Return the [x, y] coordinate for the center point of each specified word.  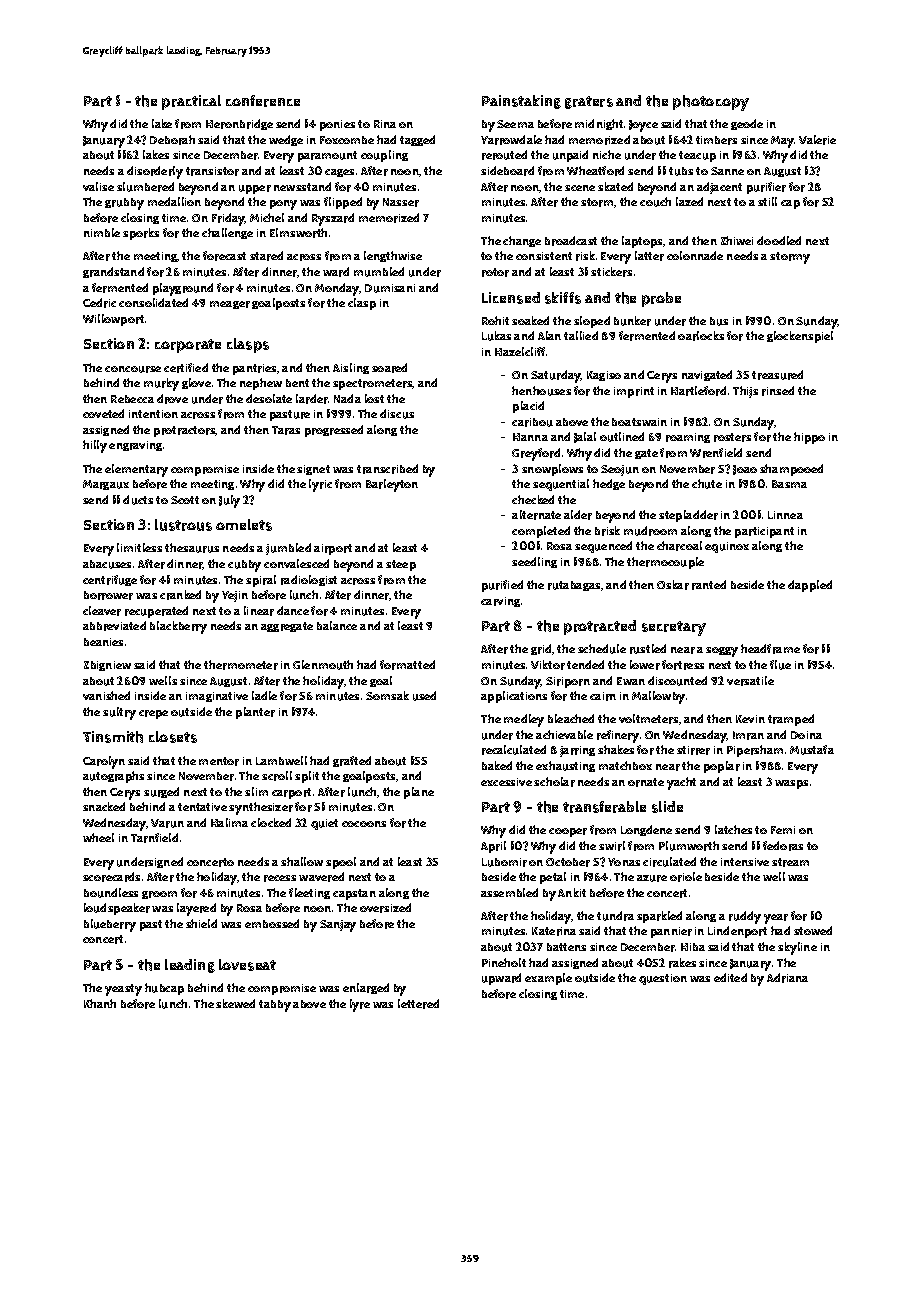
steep [401, 565]
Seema [515, 124]
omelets [244, 525]
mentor [219, 761]
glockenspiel [800, 337]
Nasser [401, 202]
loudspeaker [117, 909]
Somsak [387, 695]
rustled [648, 649]
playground [183, 289]
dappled [810, 586]
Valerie [817, 140]
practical [191, 102]
